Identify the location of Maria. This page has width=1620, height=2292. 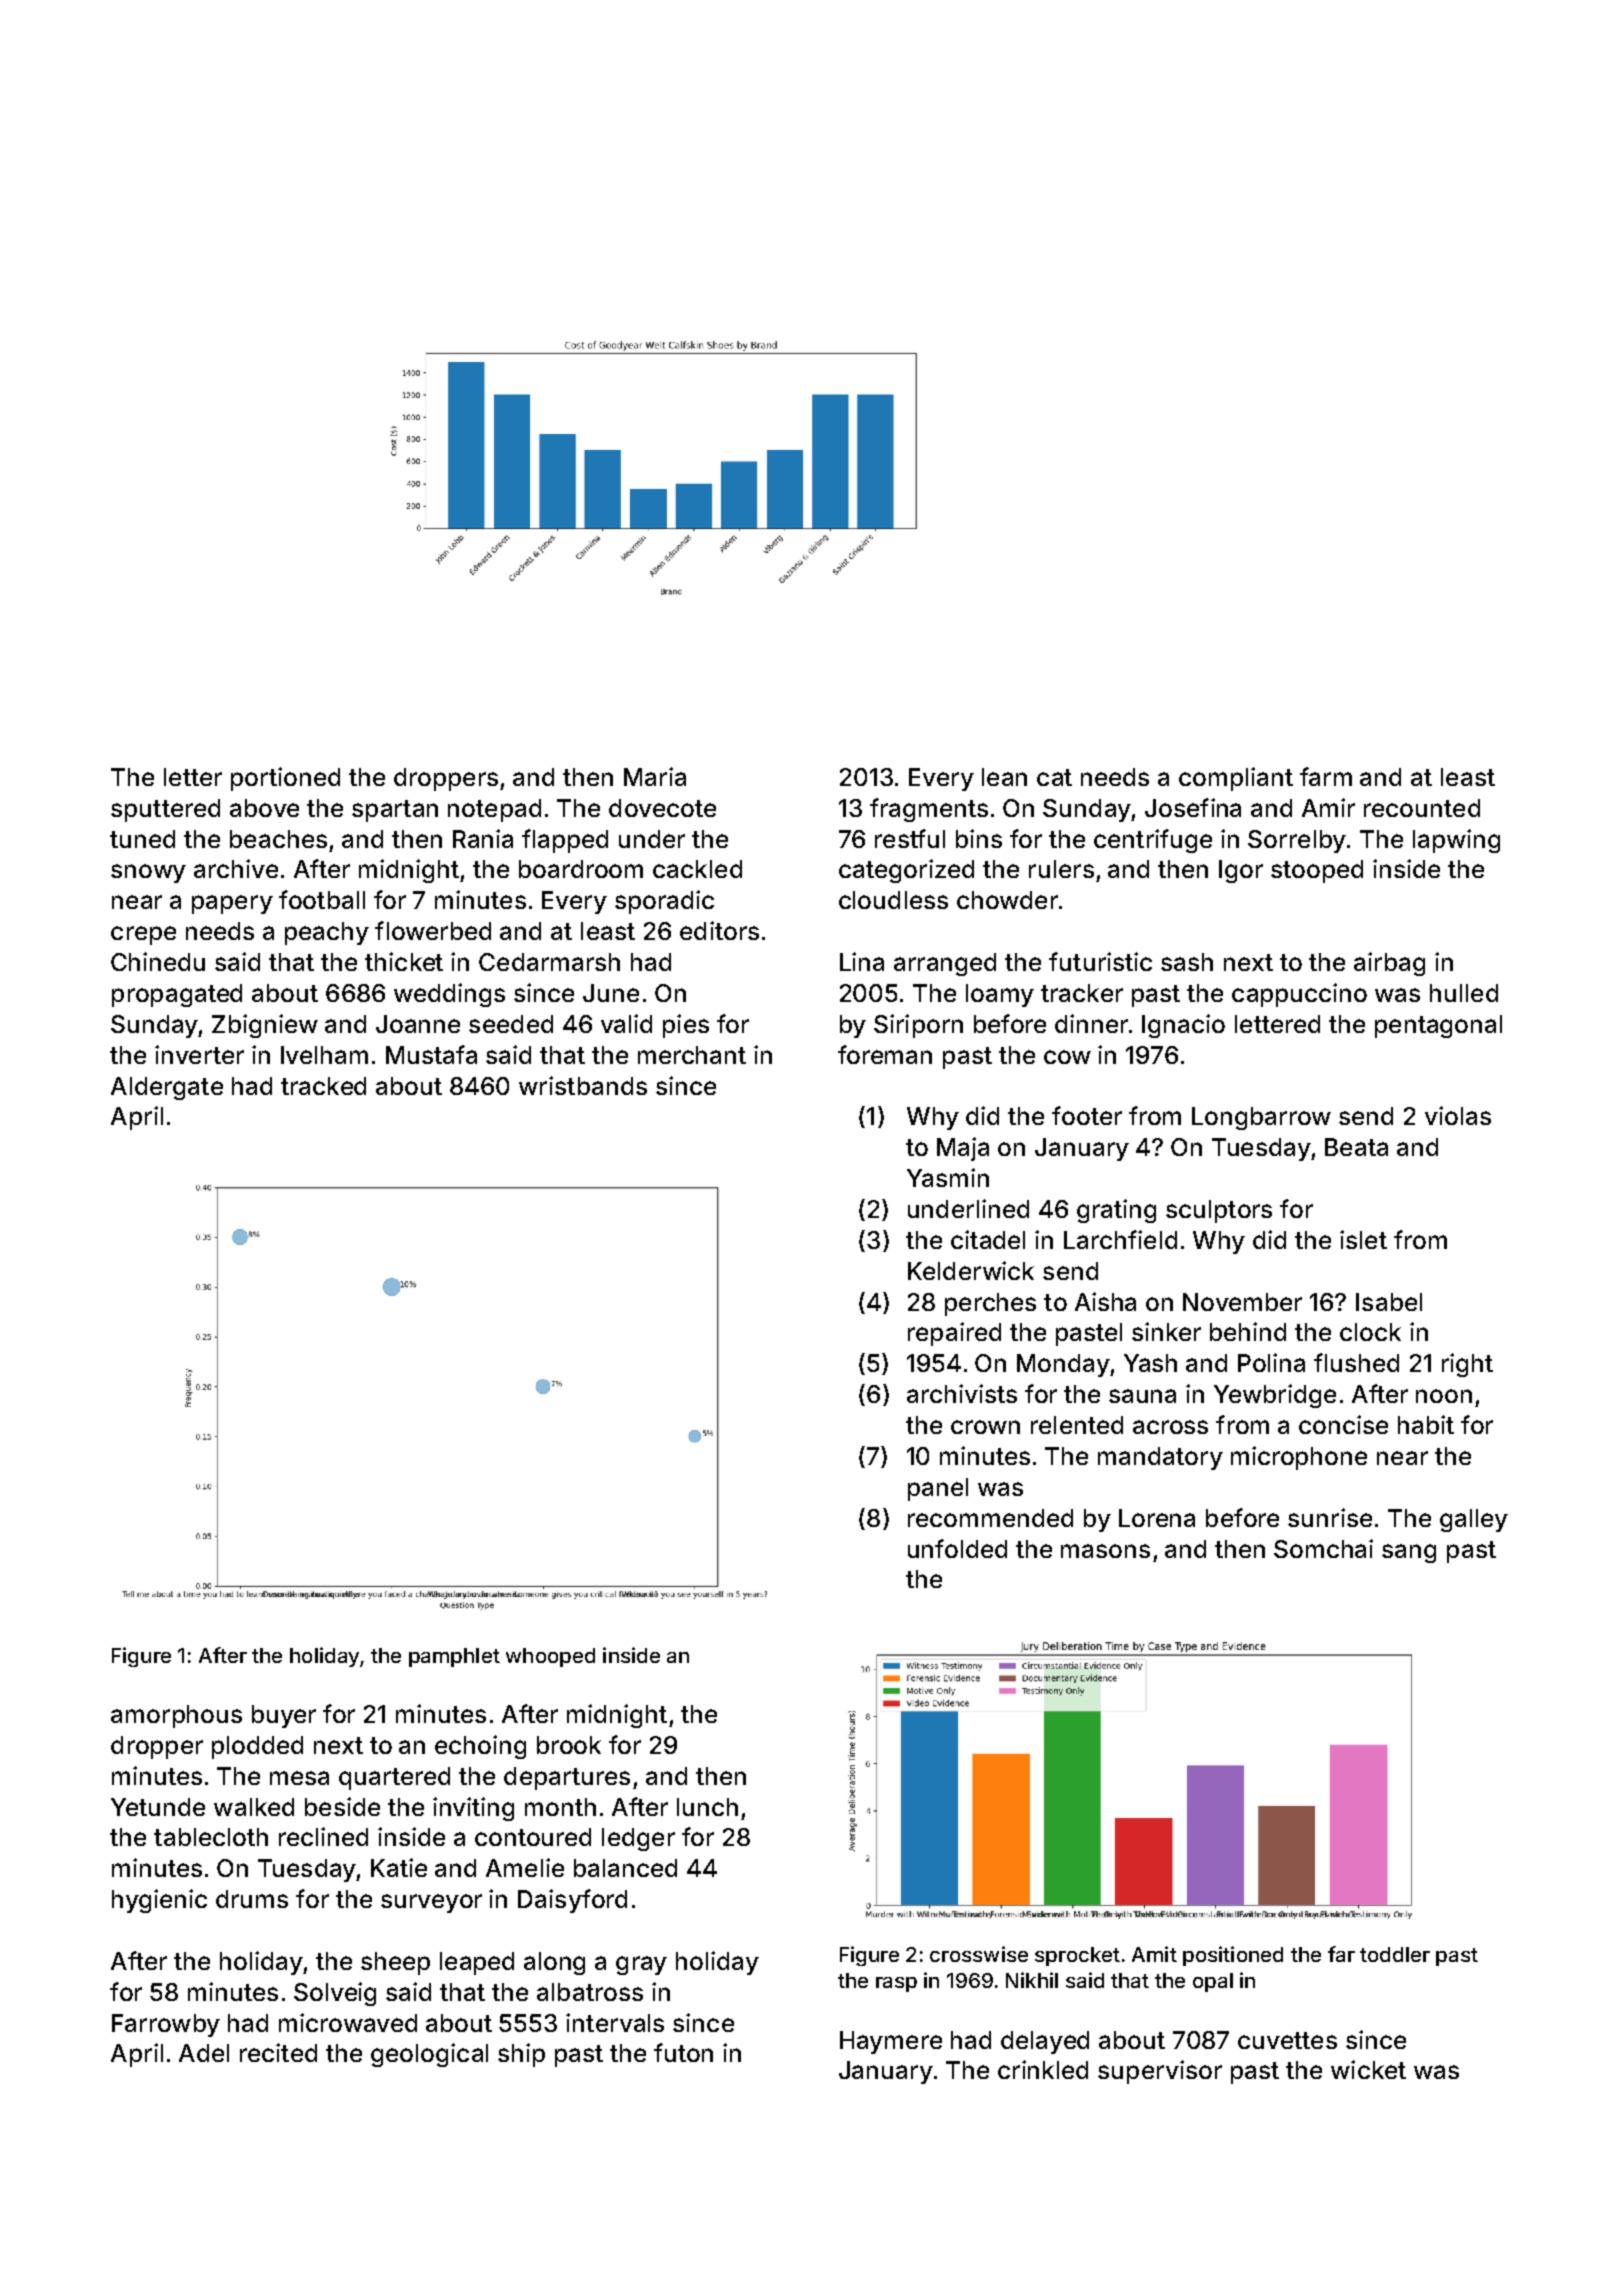
(655, 776).
